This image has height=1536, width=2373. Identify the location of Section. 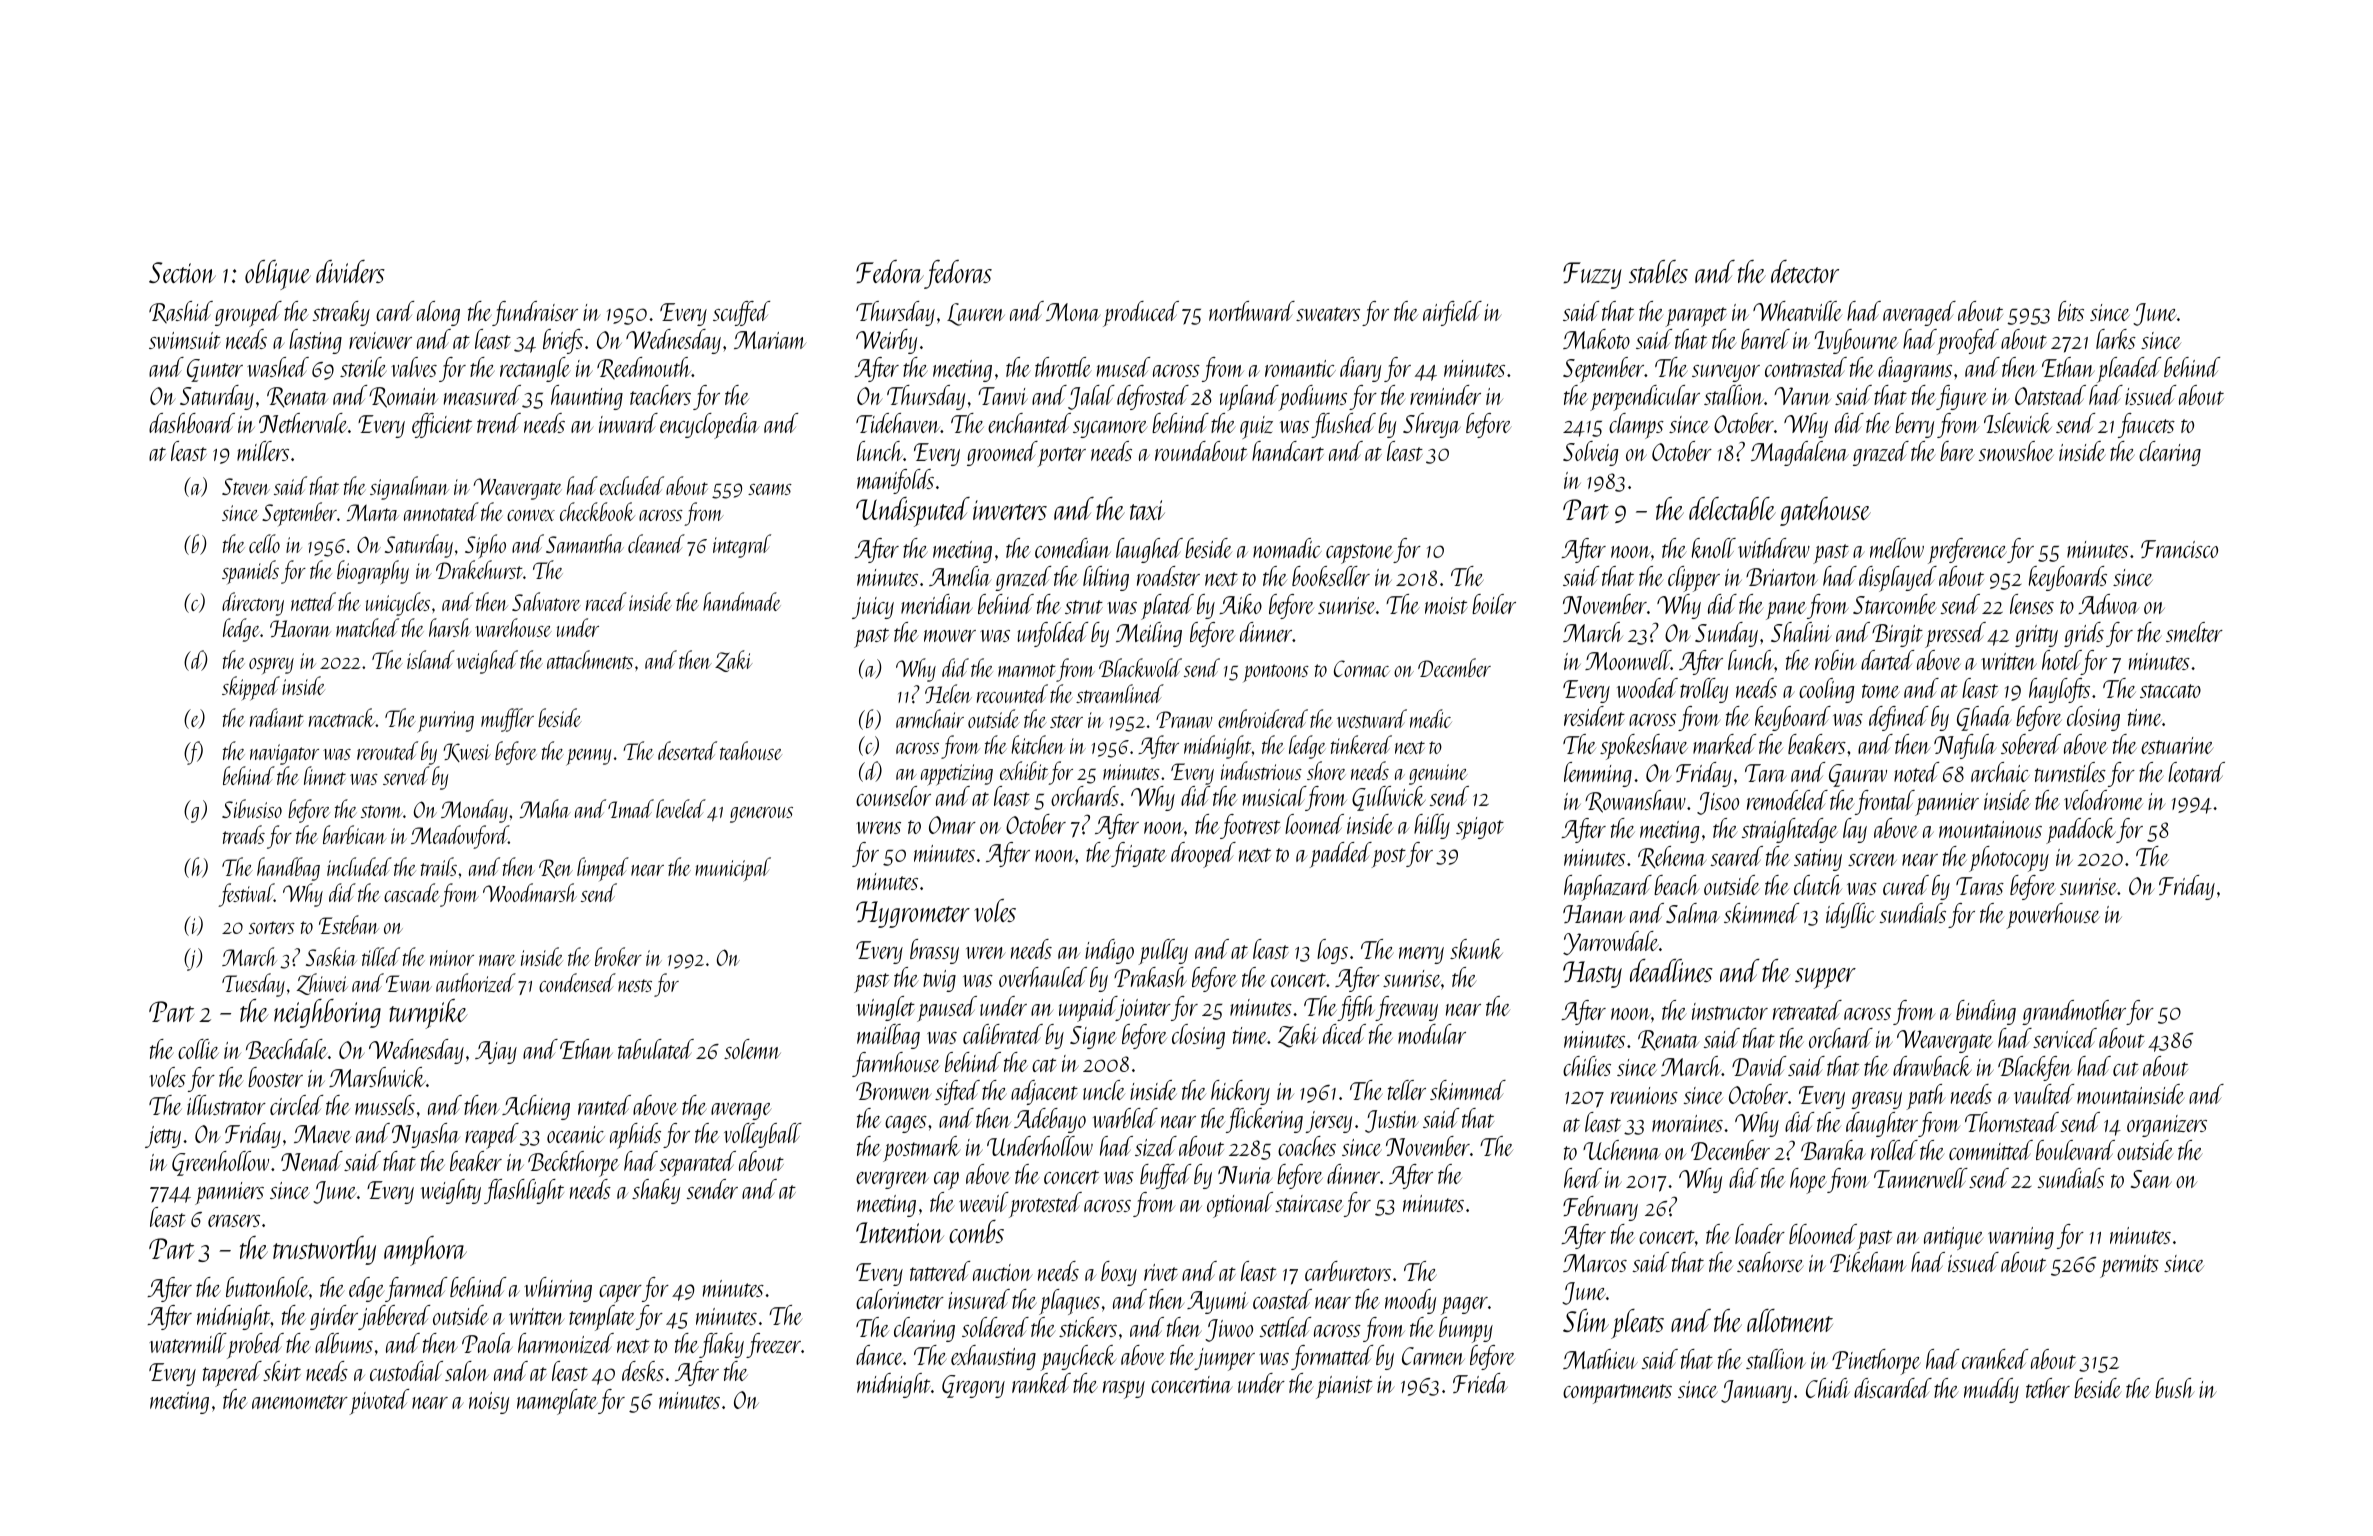
(182, 272).
